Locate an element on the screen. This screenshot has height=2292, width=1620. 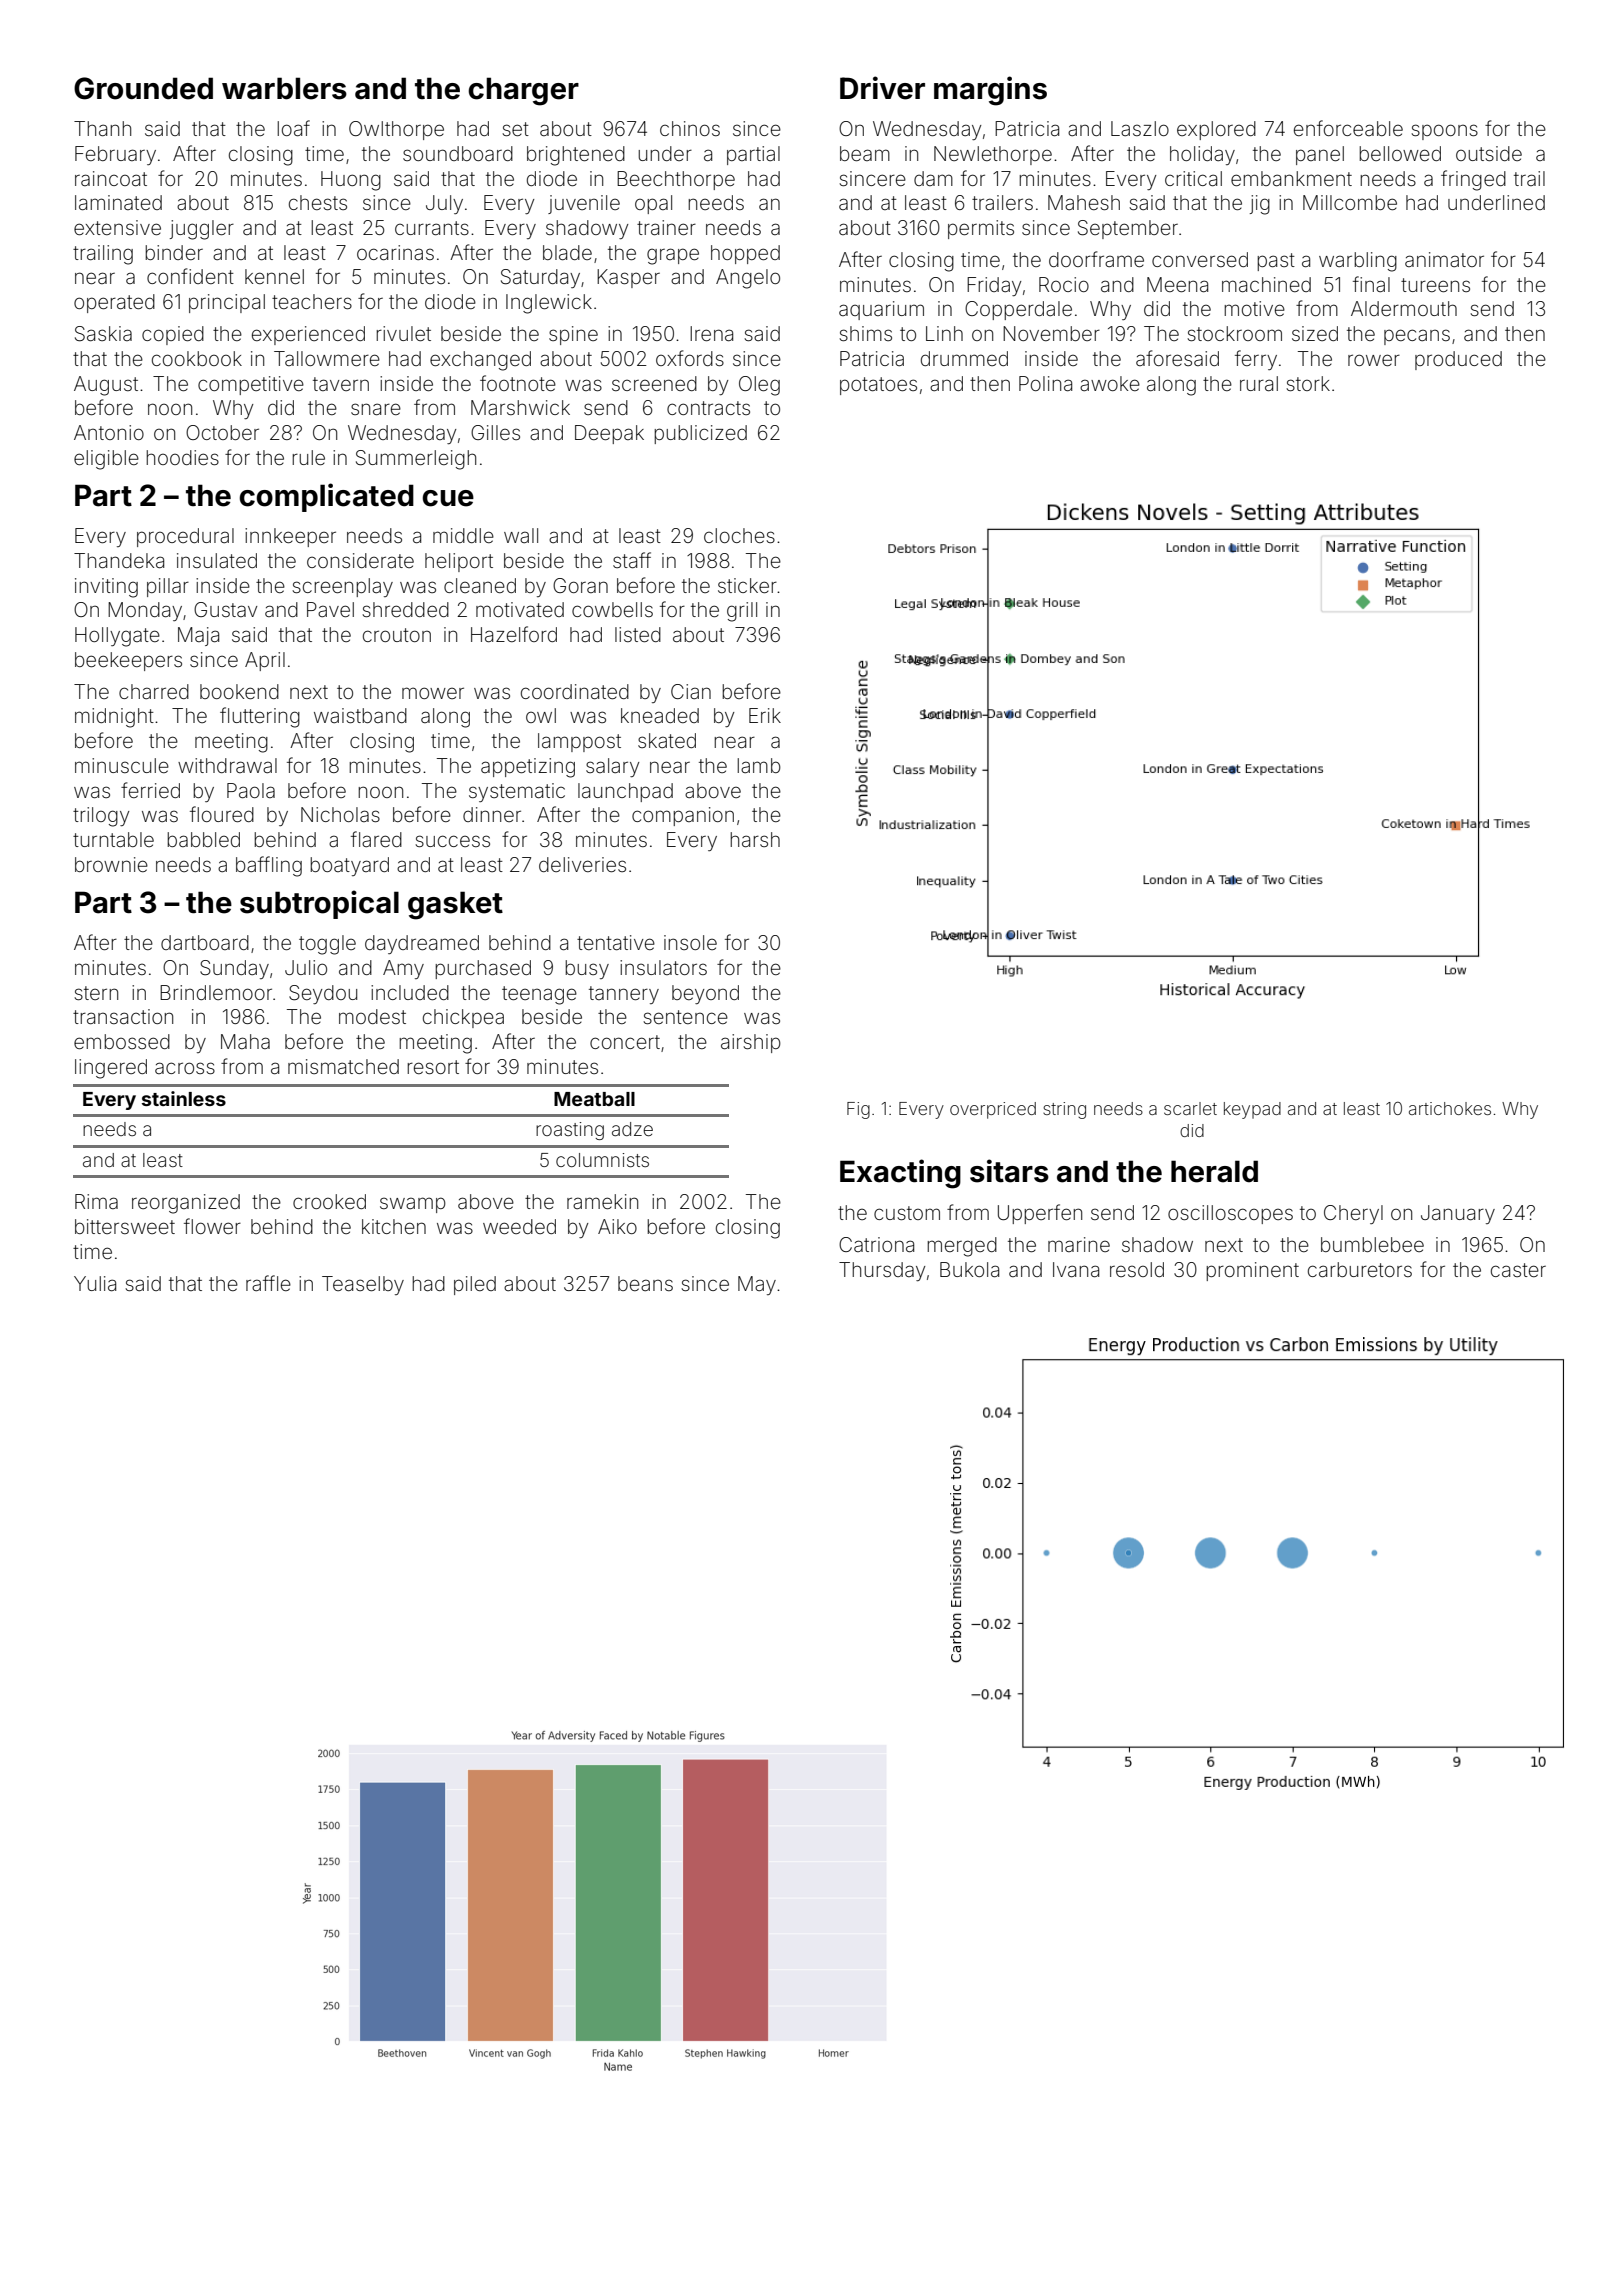
operated is located at coordinates (114, 303).
